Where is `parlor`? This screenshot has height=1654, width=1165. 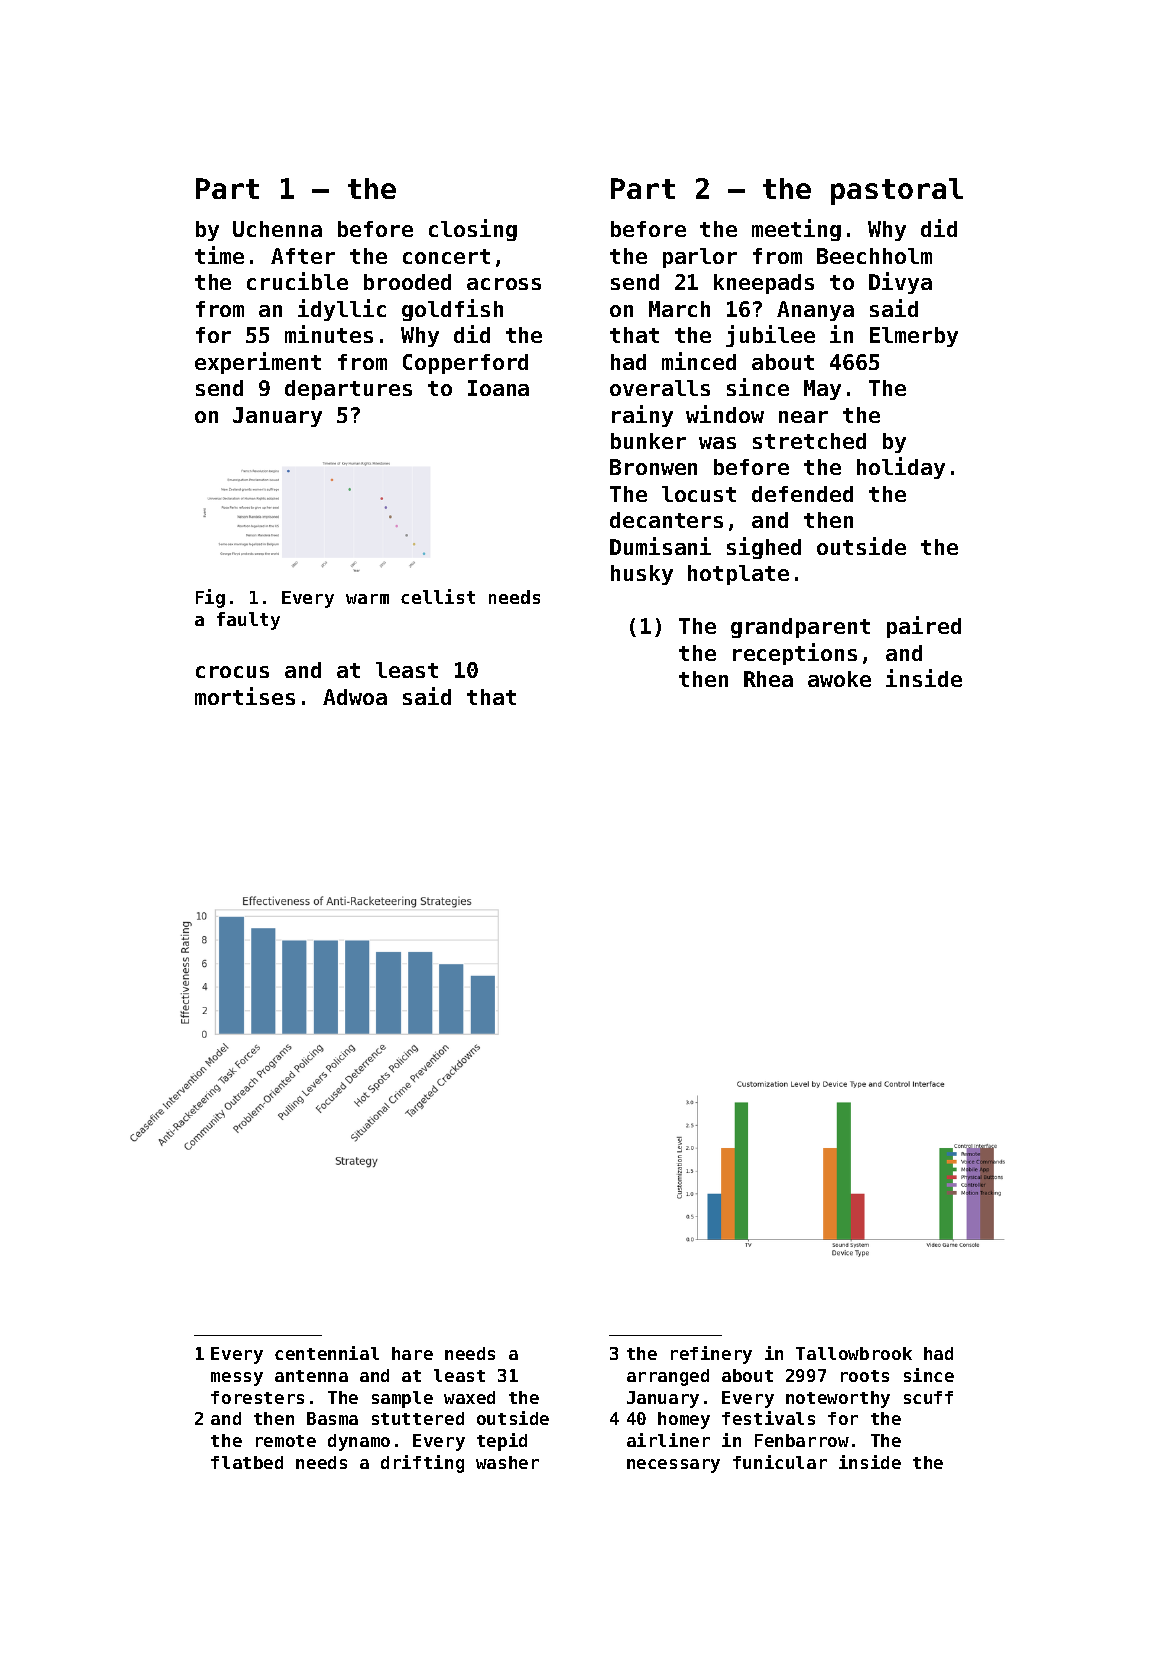
parlor is located at coordinates (700, 258).
